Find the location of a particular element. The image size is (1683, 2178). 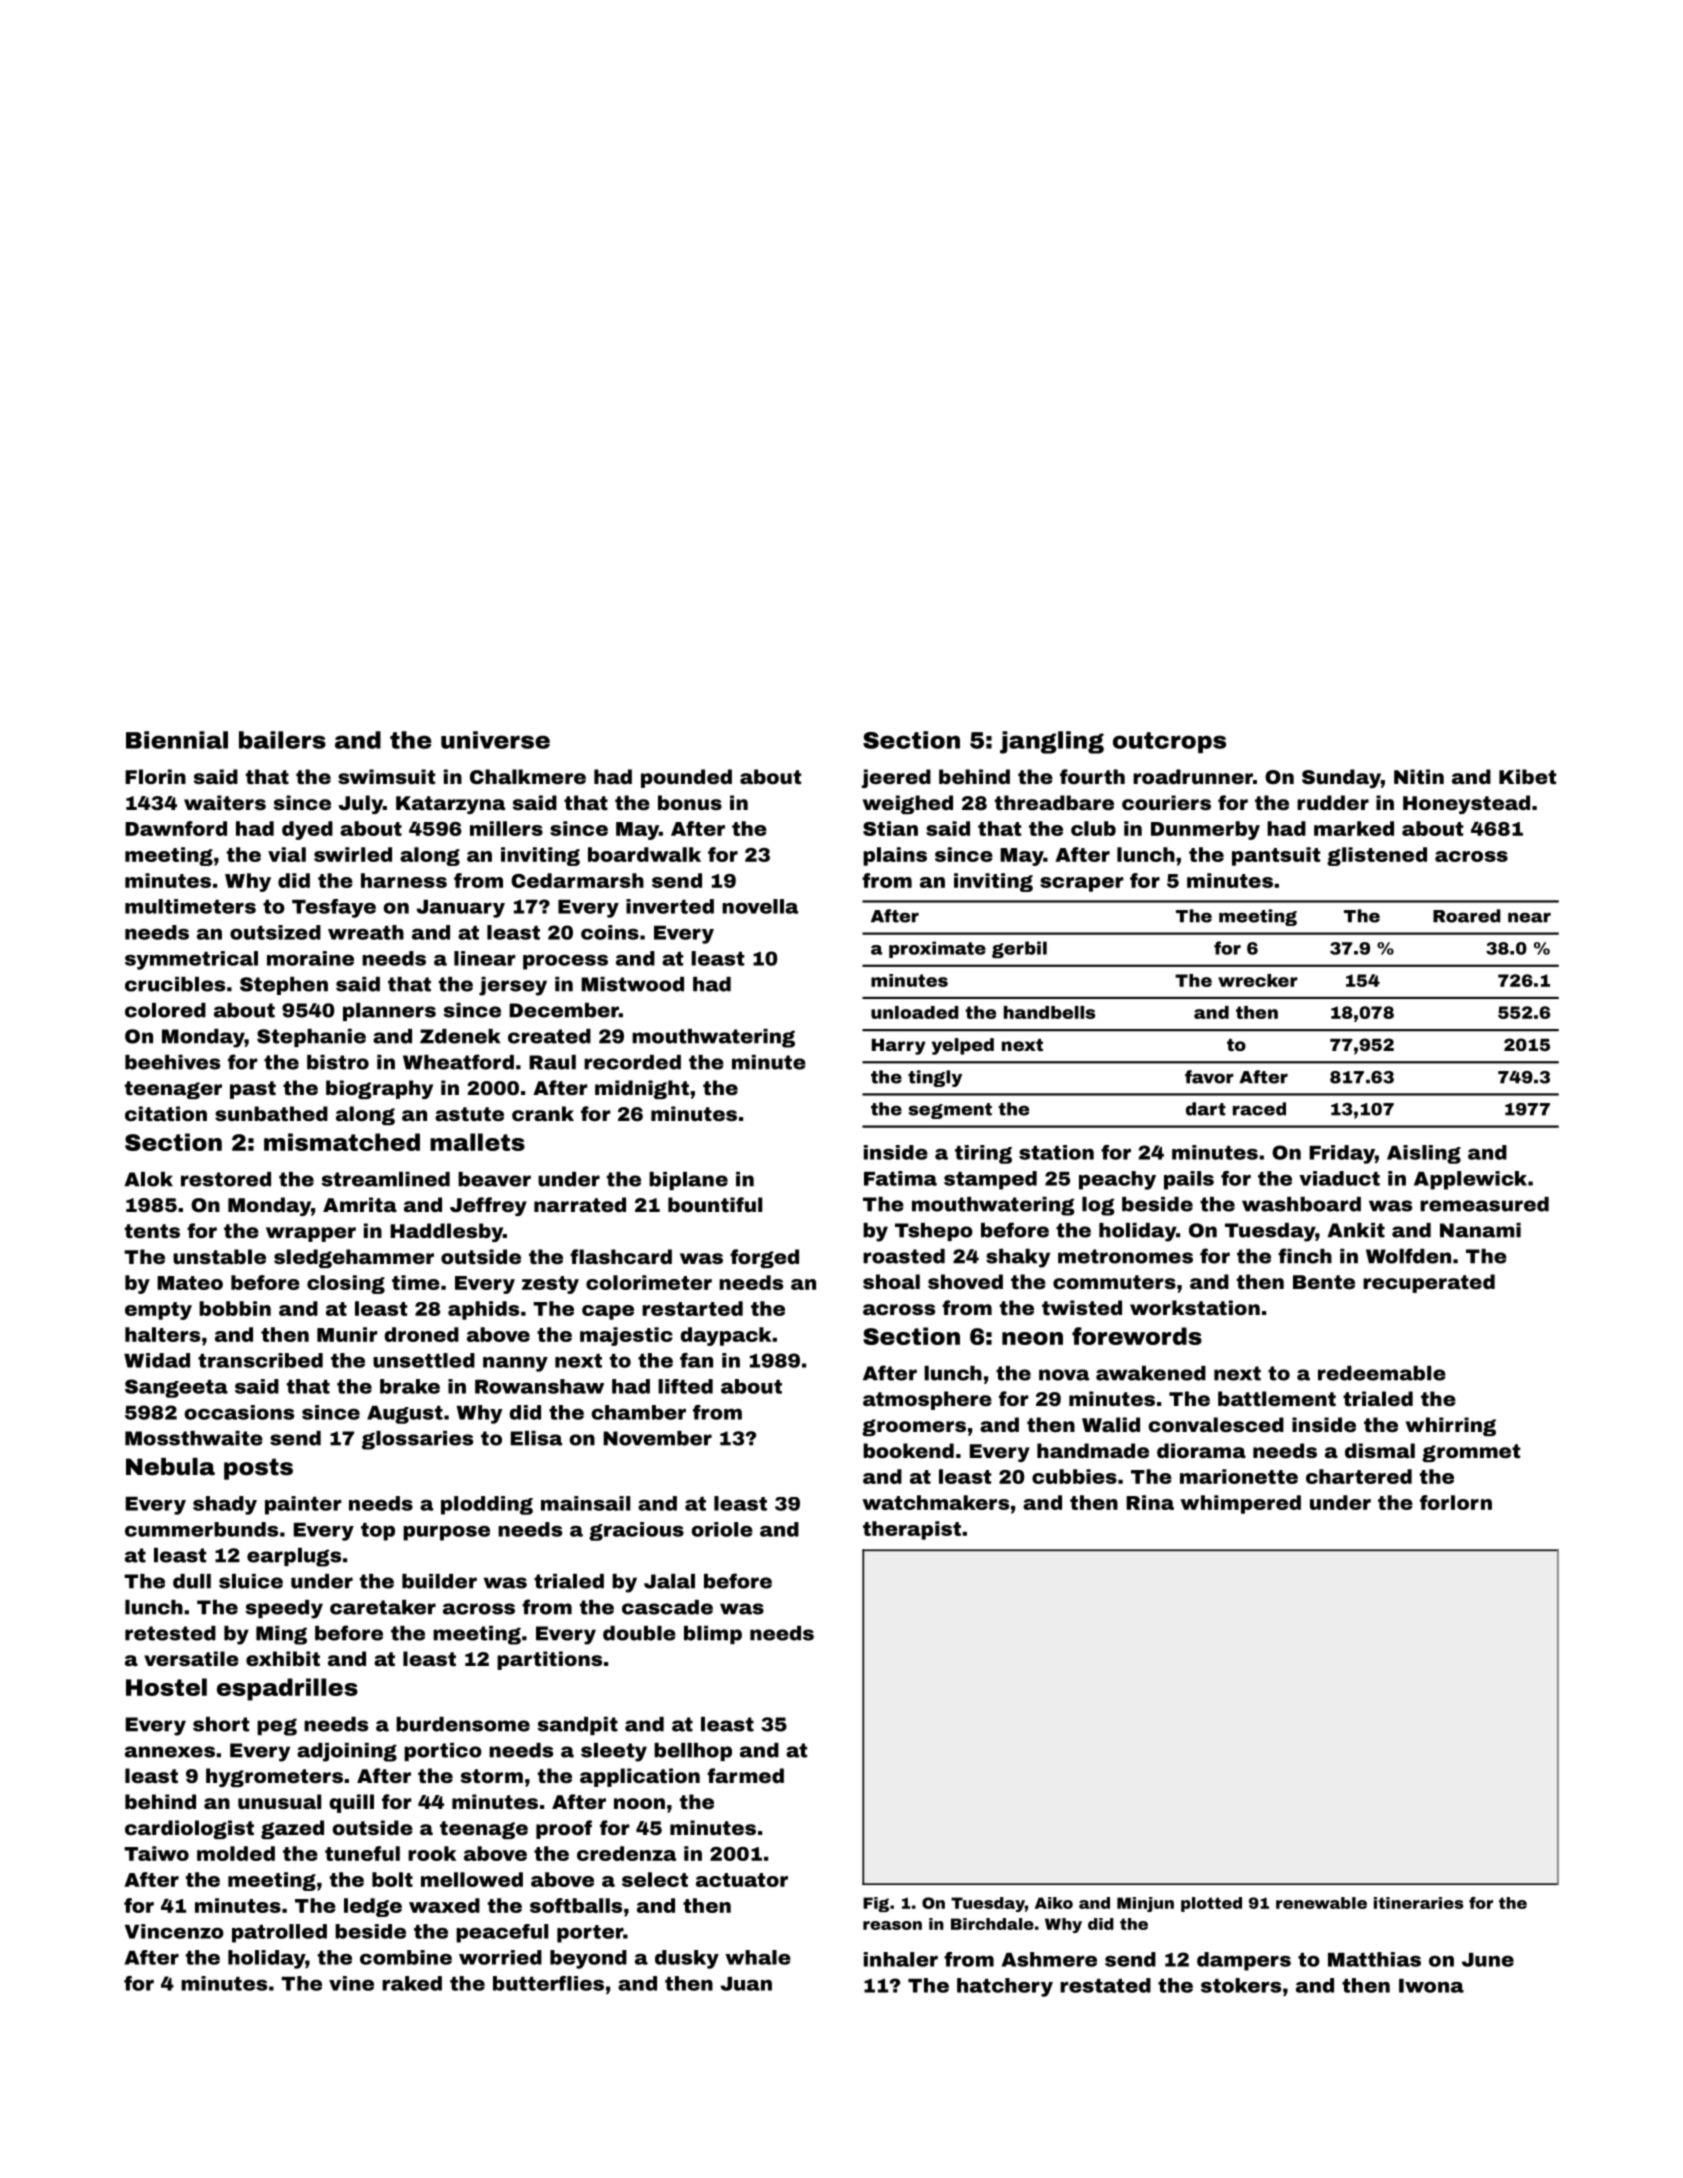

blimp is located at coordinates (713, 1635).
